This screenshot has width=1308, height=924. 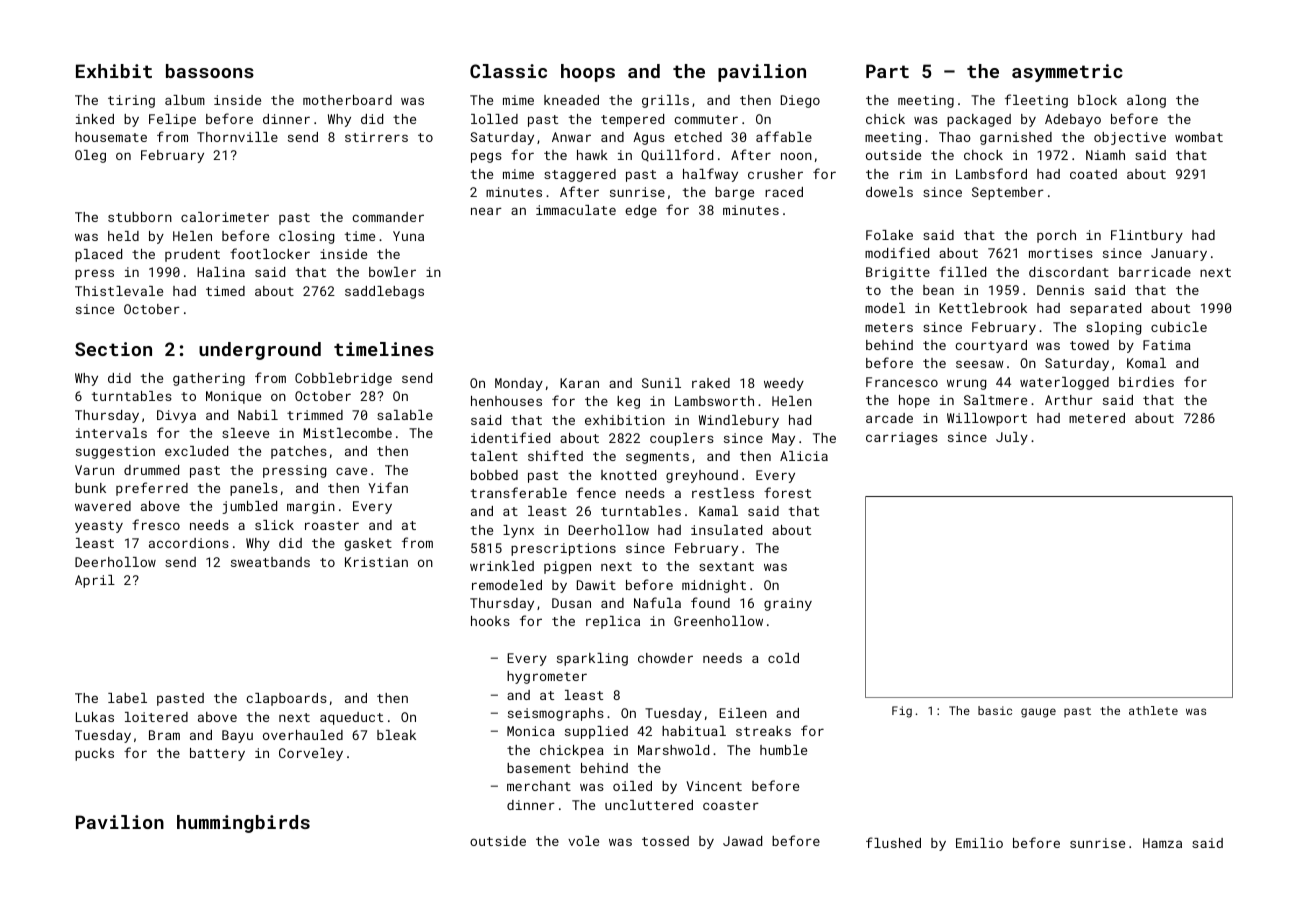 What do you see at coordinates (1153, 710) in the screenshot?
I see `athlete` at bounding box center [1153, 710].
